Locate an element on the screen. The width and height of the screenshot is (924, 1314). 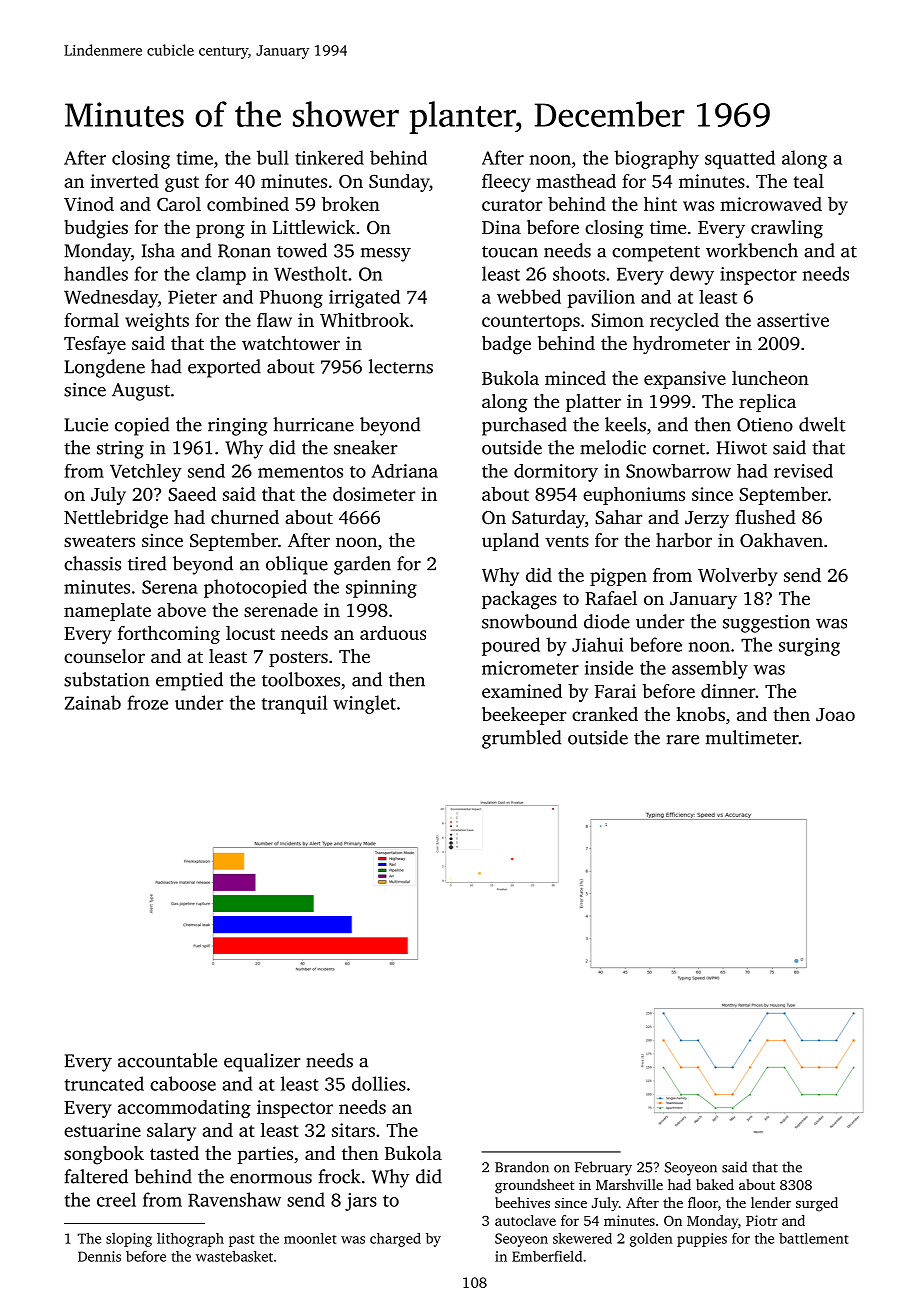
chassis is located at coordinates (92, 563).
